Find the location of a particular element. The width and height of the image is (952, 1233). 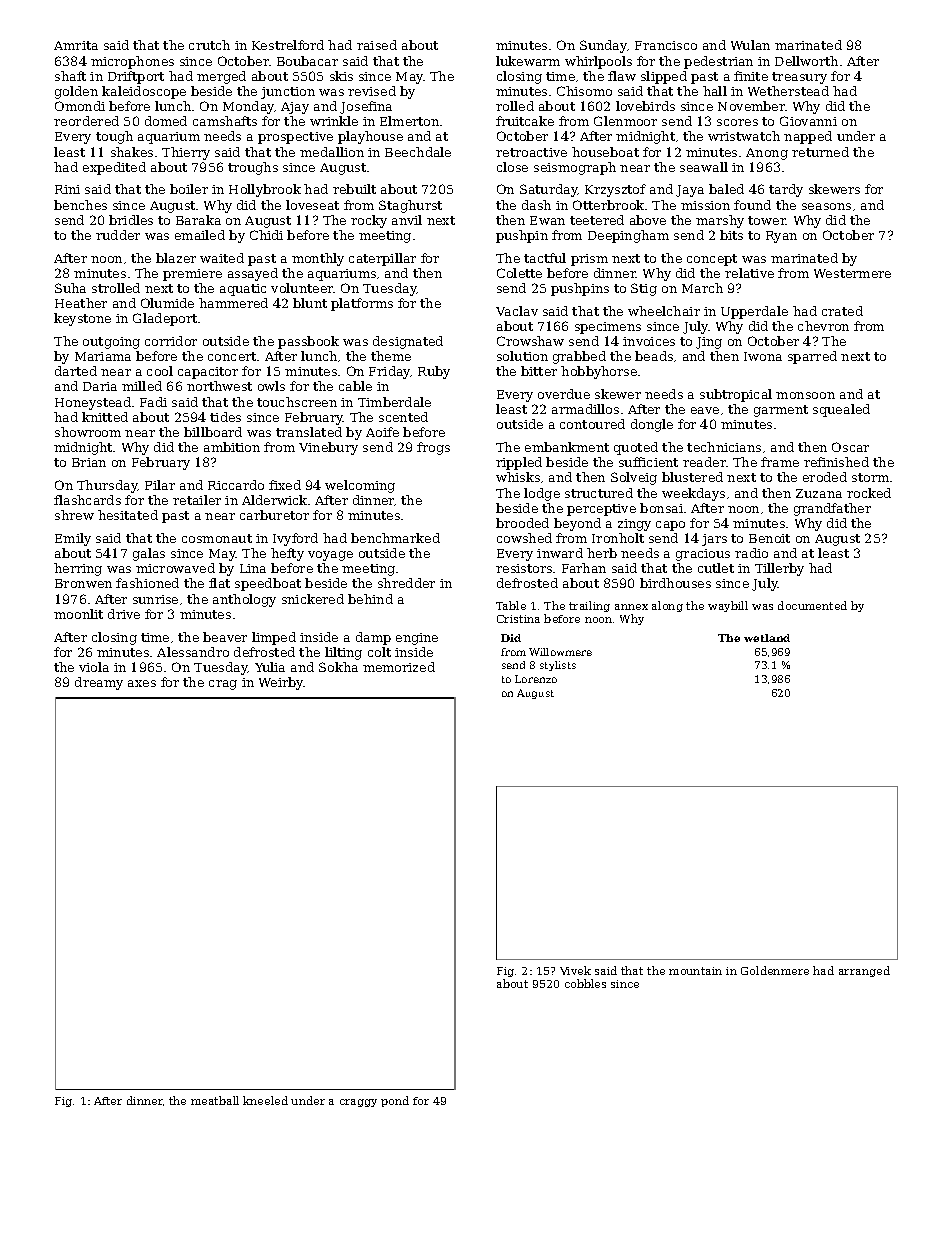

mountain is located at coordinates (695, 971).
